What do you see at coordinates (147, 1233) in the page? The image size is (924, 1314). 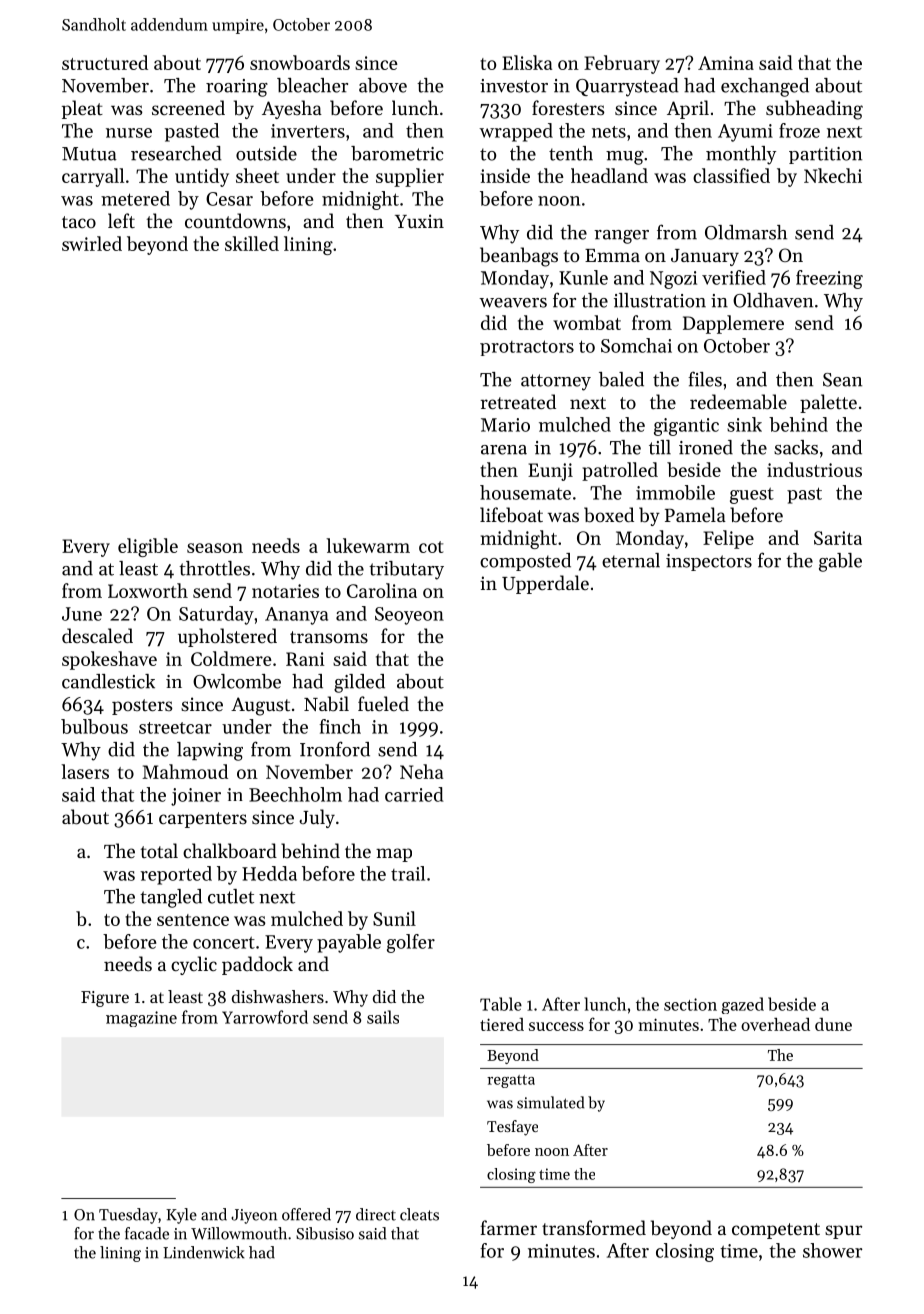 I see `facade` at bounding box center [147, 1233].
